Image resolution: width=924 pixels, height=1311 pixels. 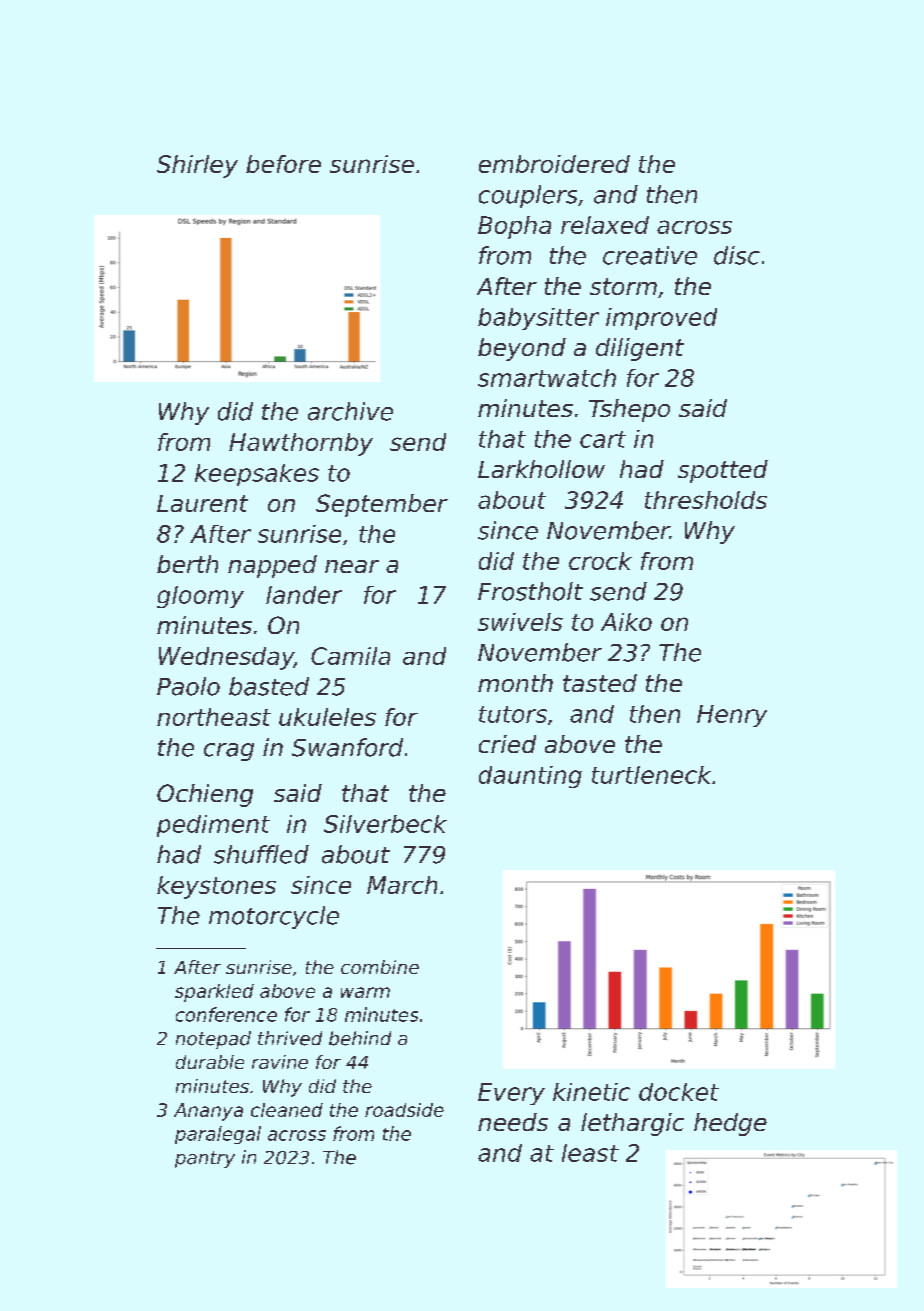 What do you see at coordinates (205, 1159) in the screenshot?
I see `pantry` at bounding box center [205, 1159].
